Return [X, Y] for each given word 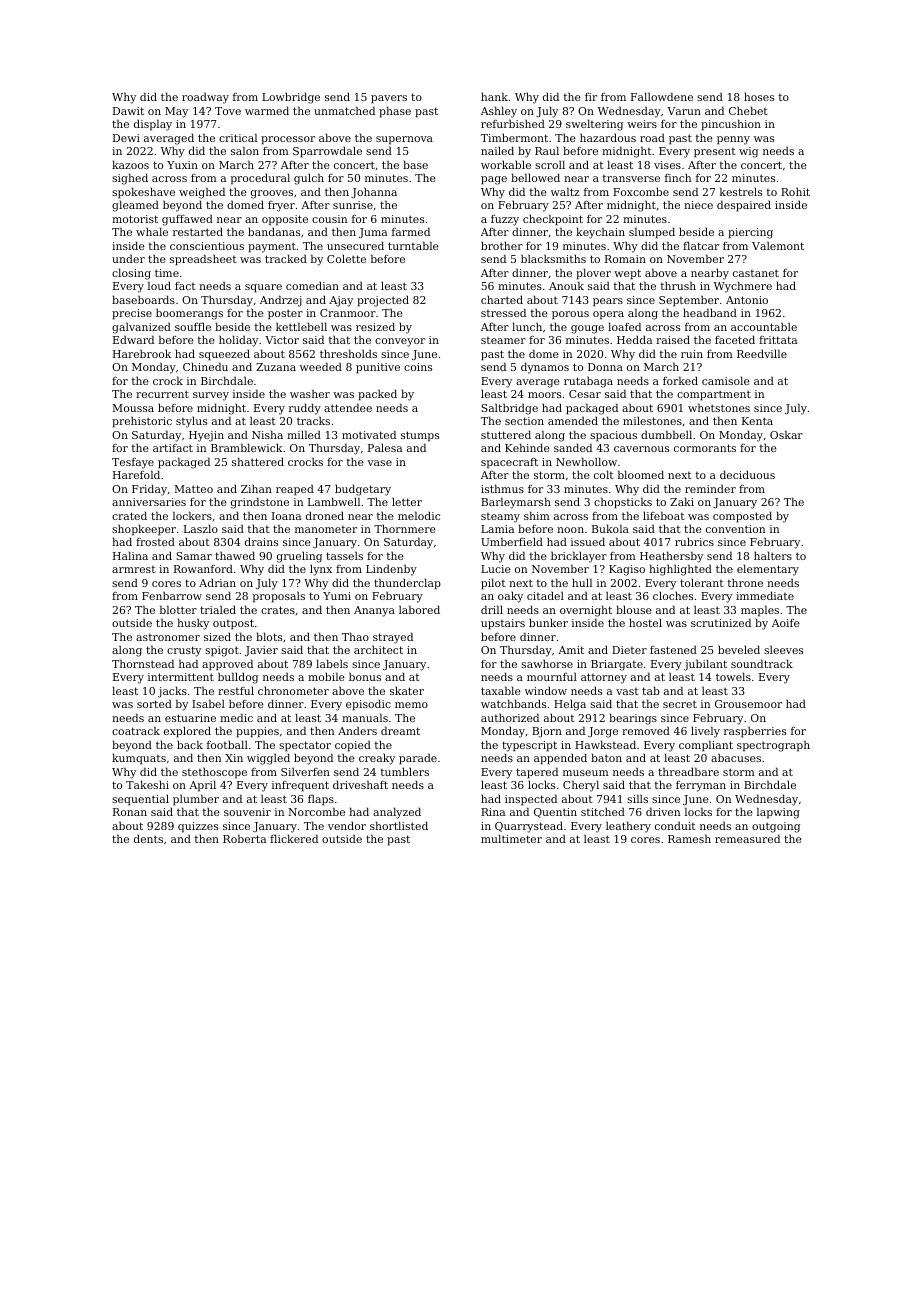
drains [261, 541]
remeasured [747, 838]
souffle [193, 326]
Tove [228, 111]
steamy [500, 518]
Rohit [795, 191]
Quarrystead [529, 827]
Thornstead [143, 663]
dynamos [545, 368]
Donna [605, 367]
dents [148, 838]
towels [733, 676]
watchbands [513, 703]
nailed [497, 150]
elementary [768, 570]
